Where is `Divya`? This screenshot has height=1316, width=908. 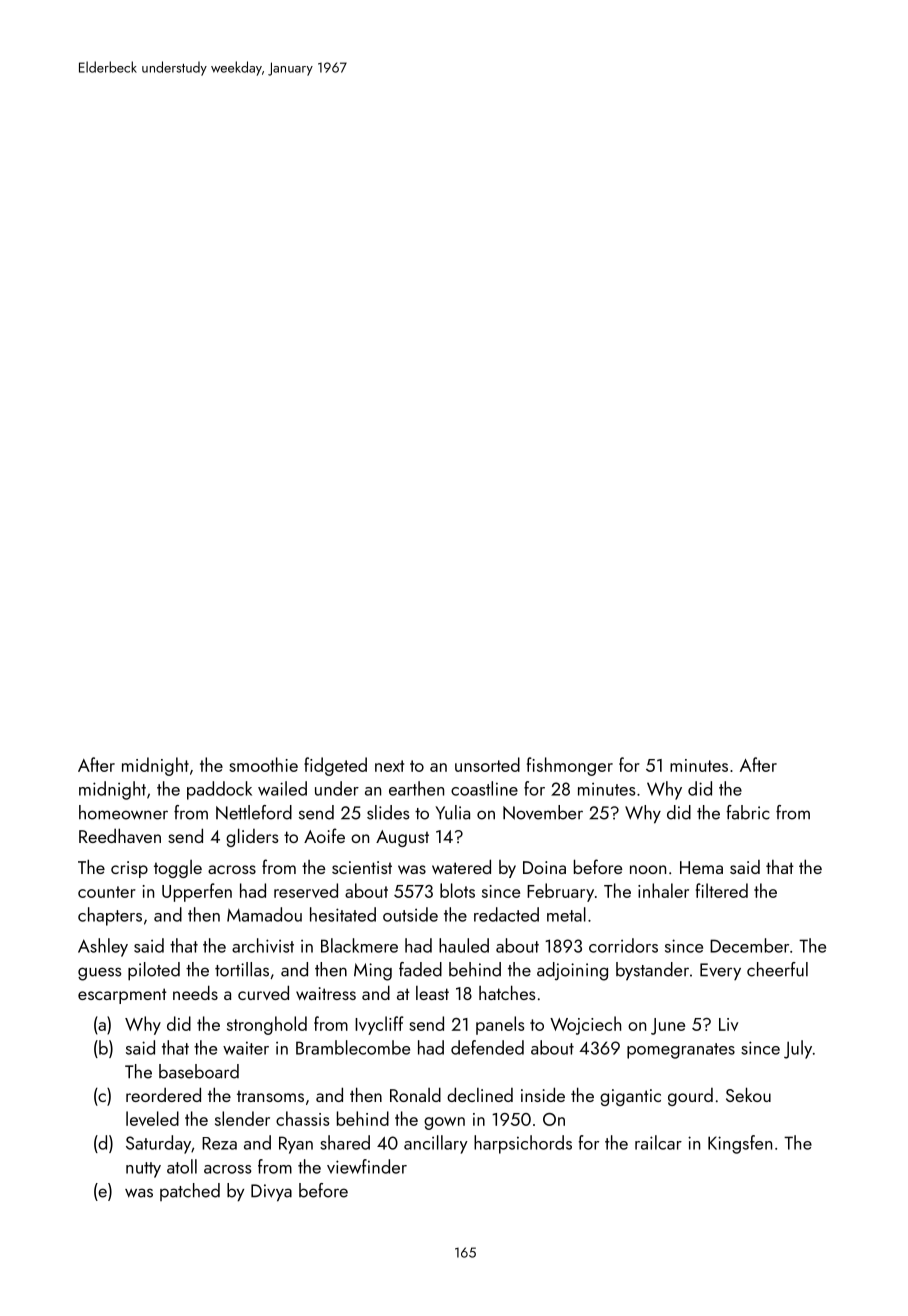 Divya is located at coordinates (271, 1193).
